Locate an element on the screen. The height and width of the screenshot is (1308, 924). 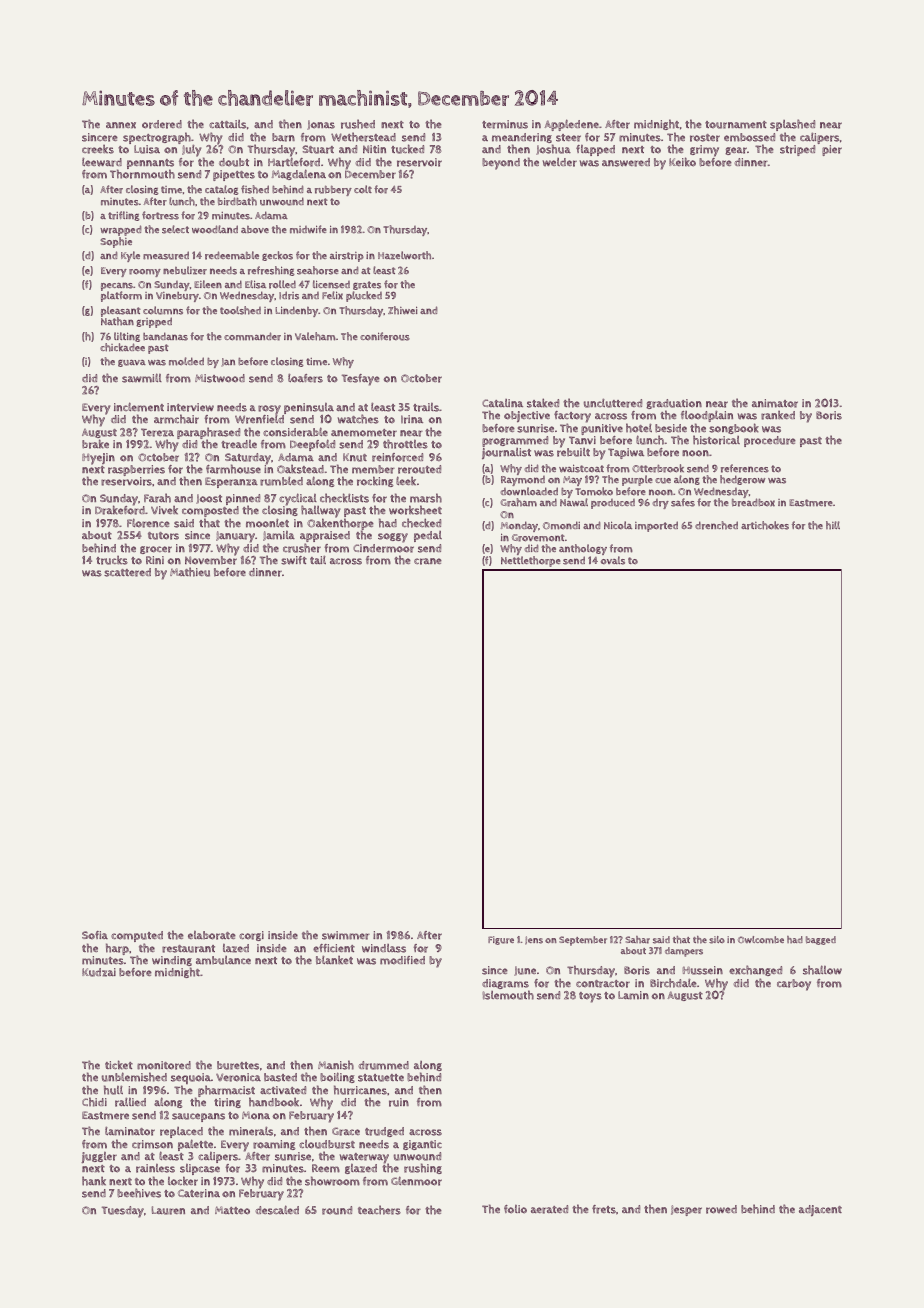
crane is located at coordinates (428, 561).
